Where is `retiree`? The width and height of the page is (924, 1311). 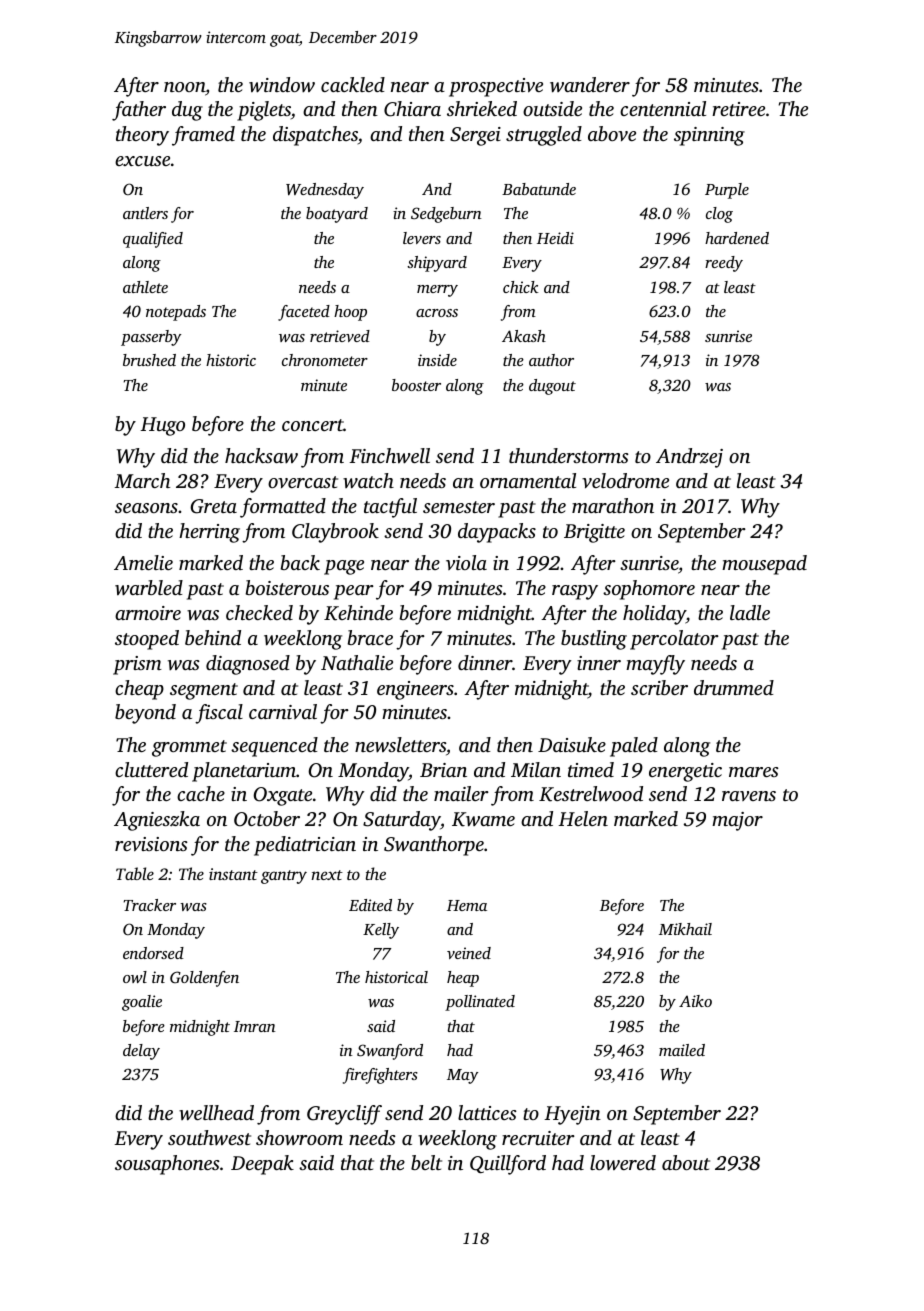 retiree is located at coordinates (738, 109).
